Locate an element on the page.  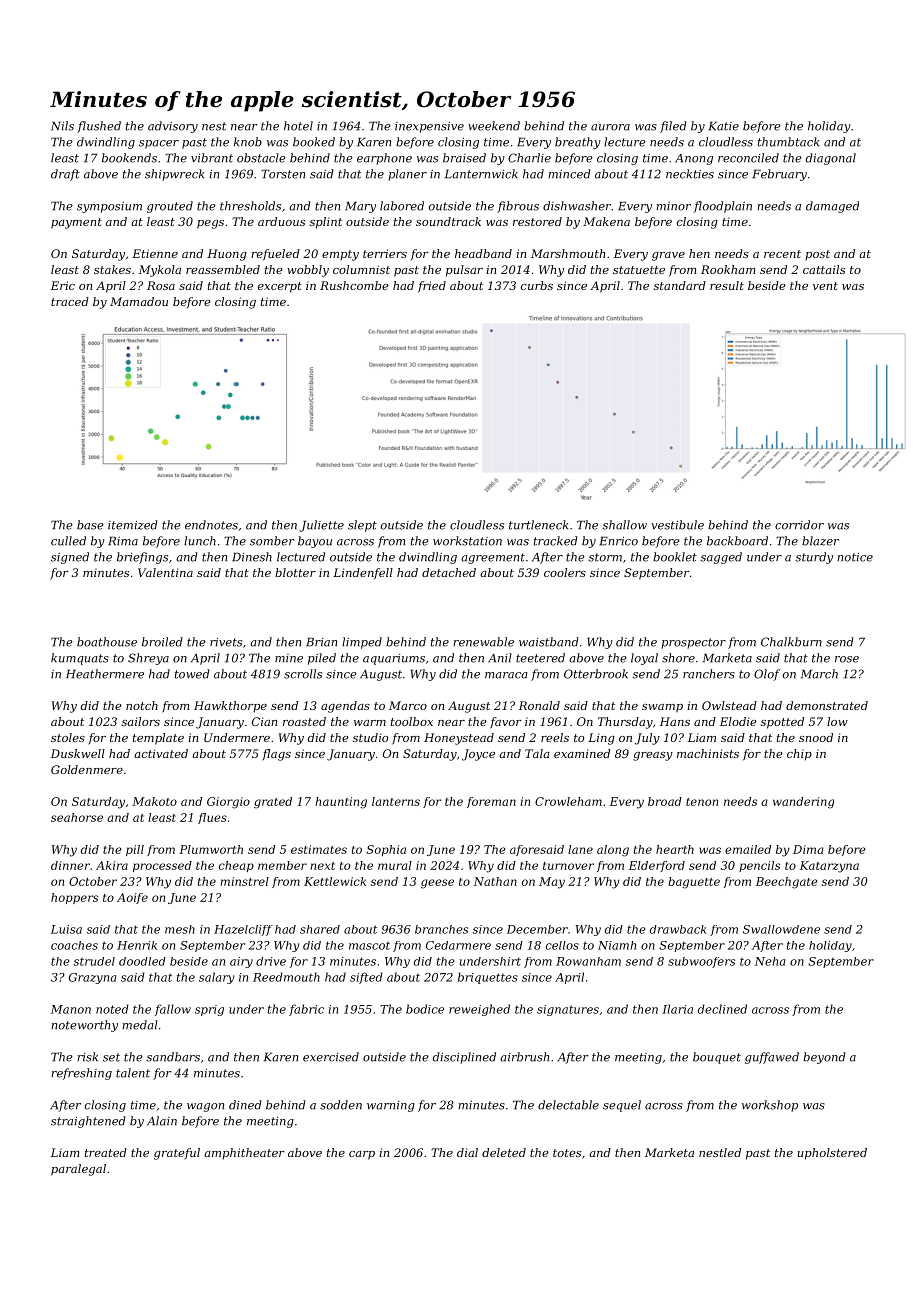
earphone is located at coordinates (384, 159).
